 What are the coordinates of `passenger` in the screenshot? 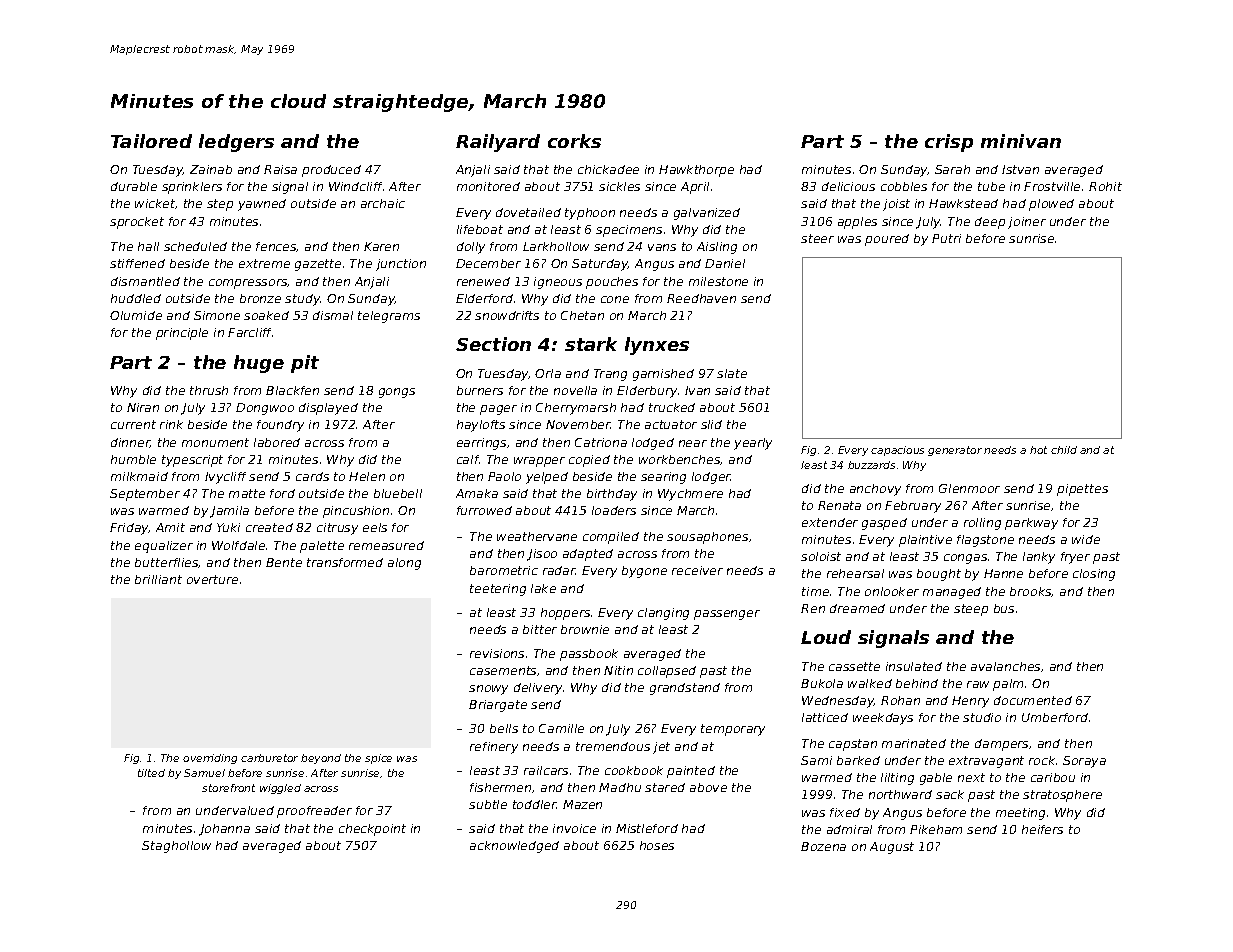 It's located at (727, 615).
